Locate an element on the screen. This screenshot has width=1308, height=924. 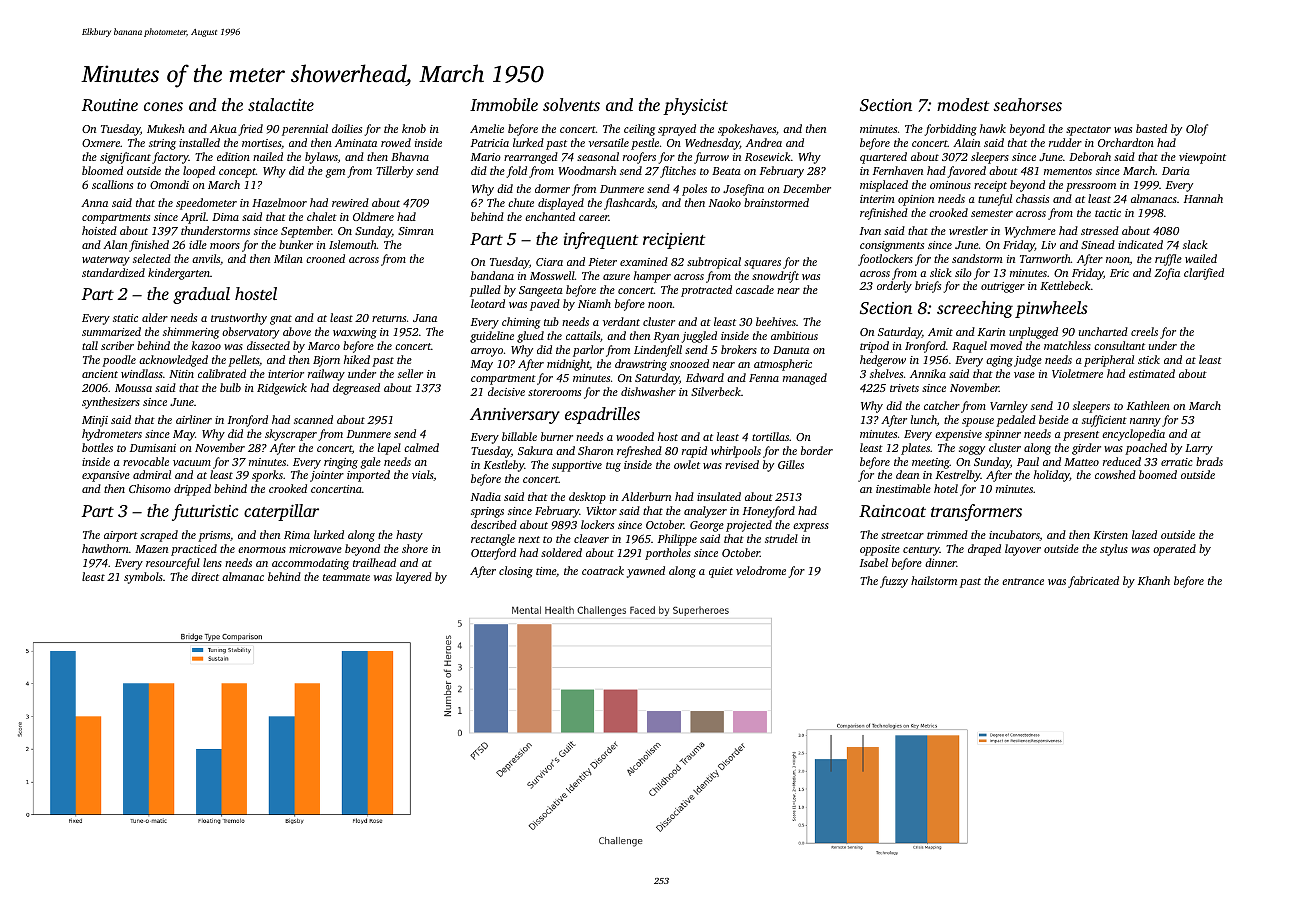
Olof is located at coordinates (1197, 130).
